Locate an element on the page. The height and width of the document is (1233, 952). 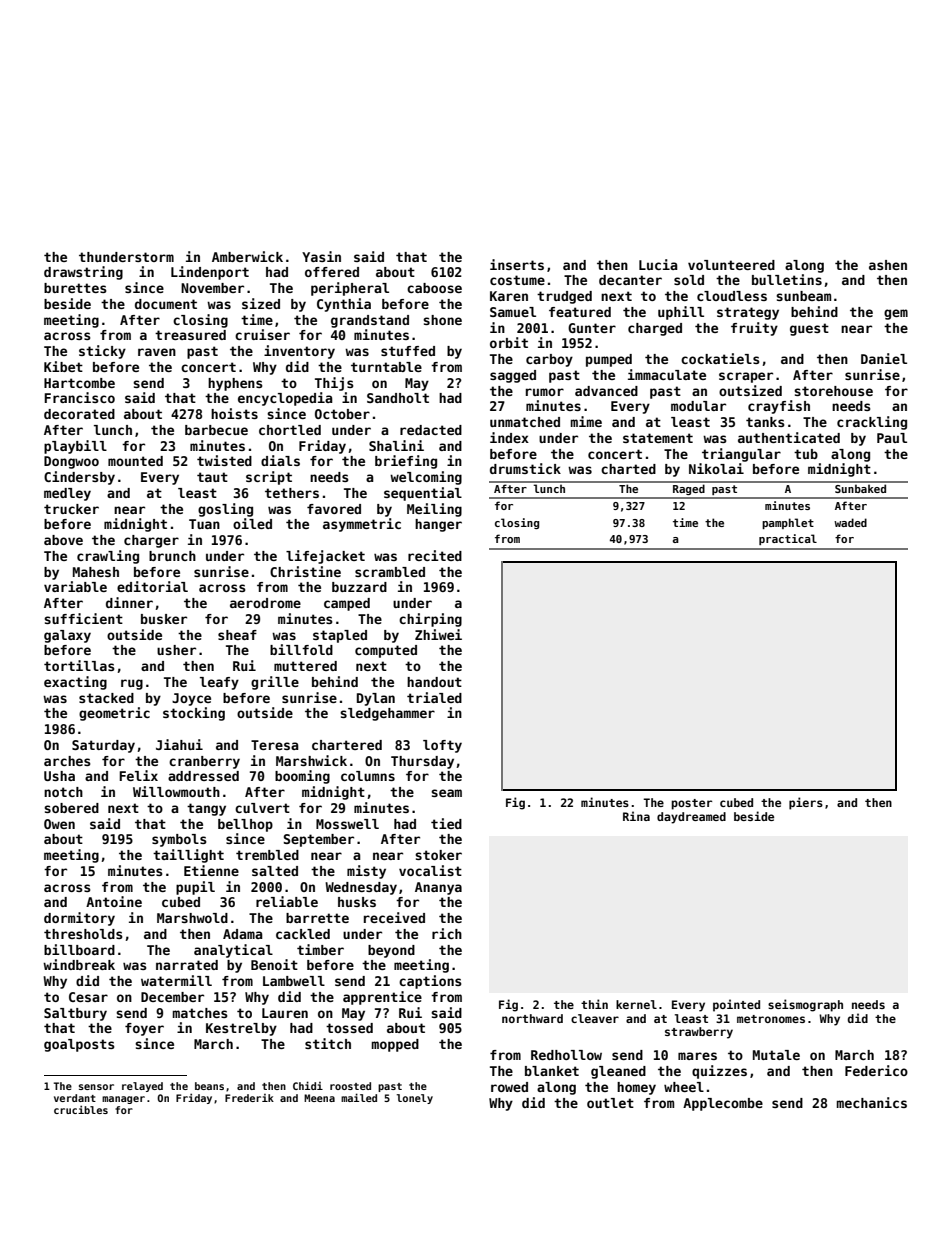
thin is located at coordinates (594, 1004).
